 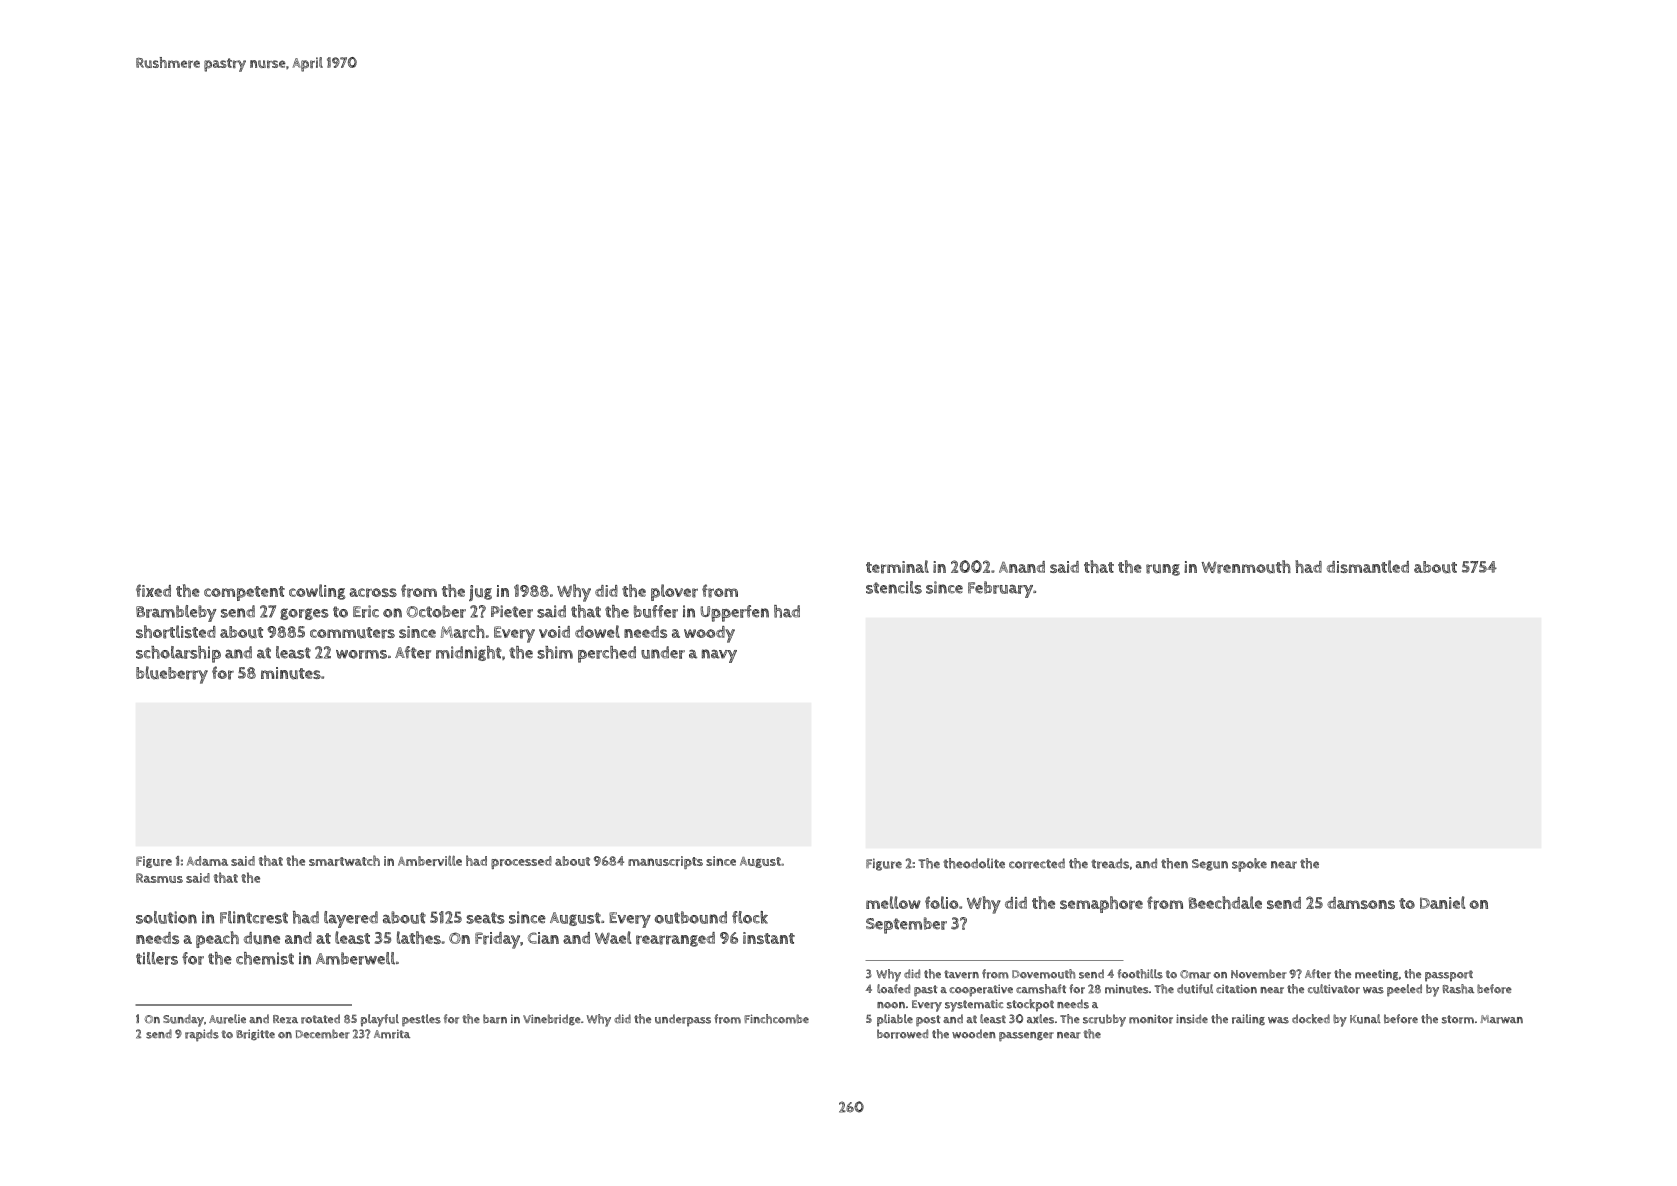 What do you see at coordinates (1246, 567) in the page?
I see `Wrenmouth` at bounding box center [1246, 567].
